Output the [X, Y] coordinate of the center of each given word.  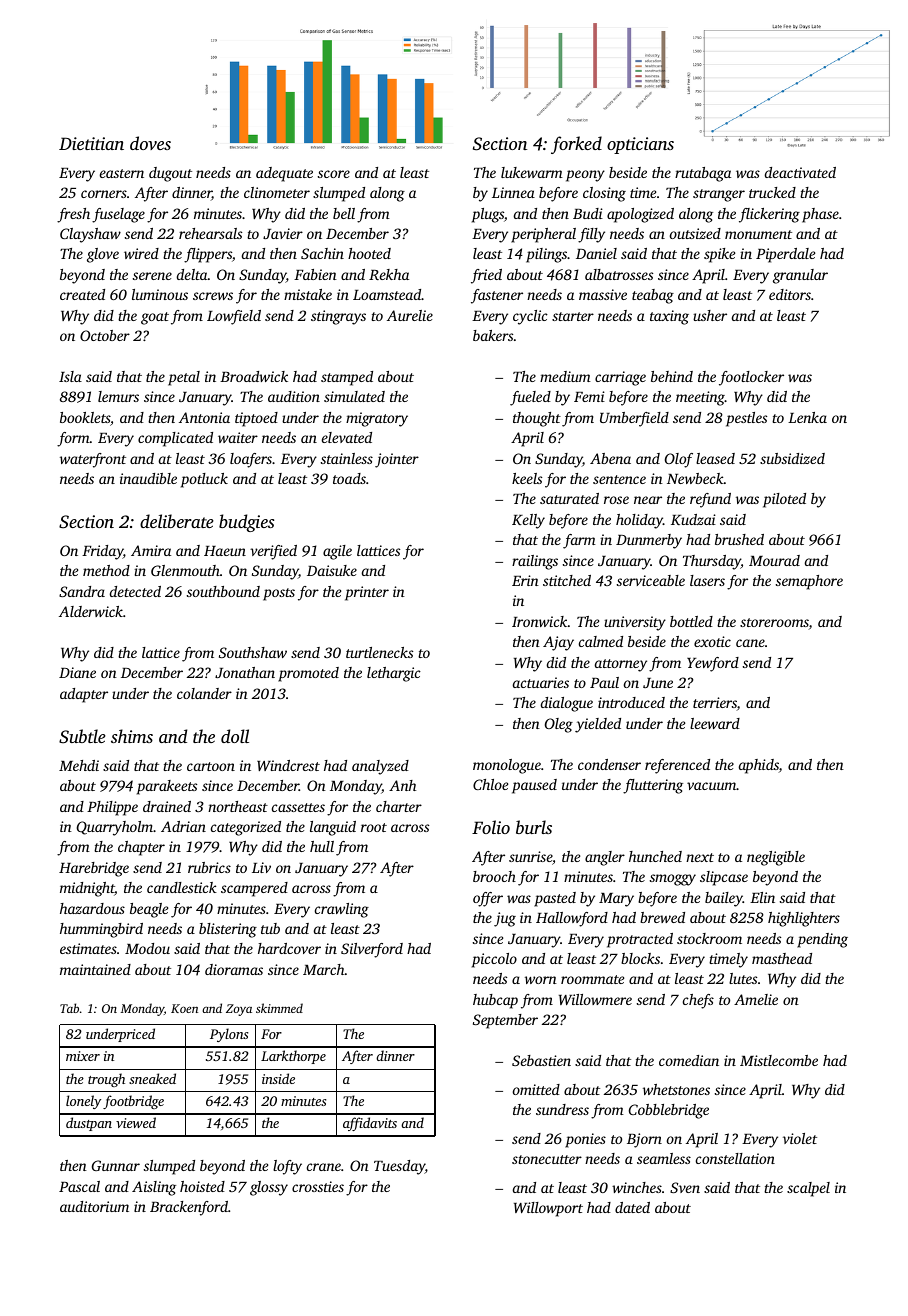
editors [790, 294]
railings [535, 562]
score [334, 174]
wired [141, 253]
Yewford [713, 664]
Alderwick [91, 611]
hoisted [202, 1186]
